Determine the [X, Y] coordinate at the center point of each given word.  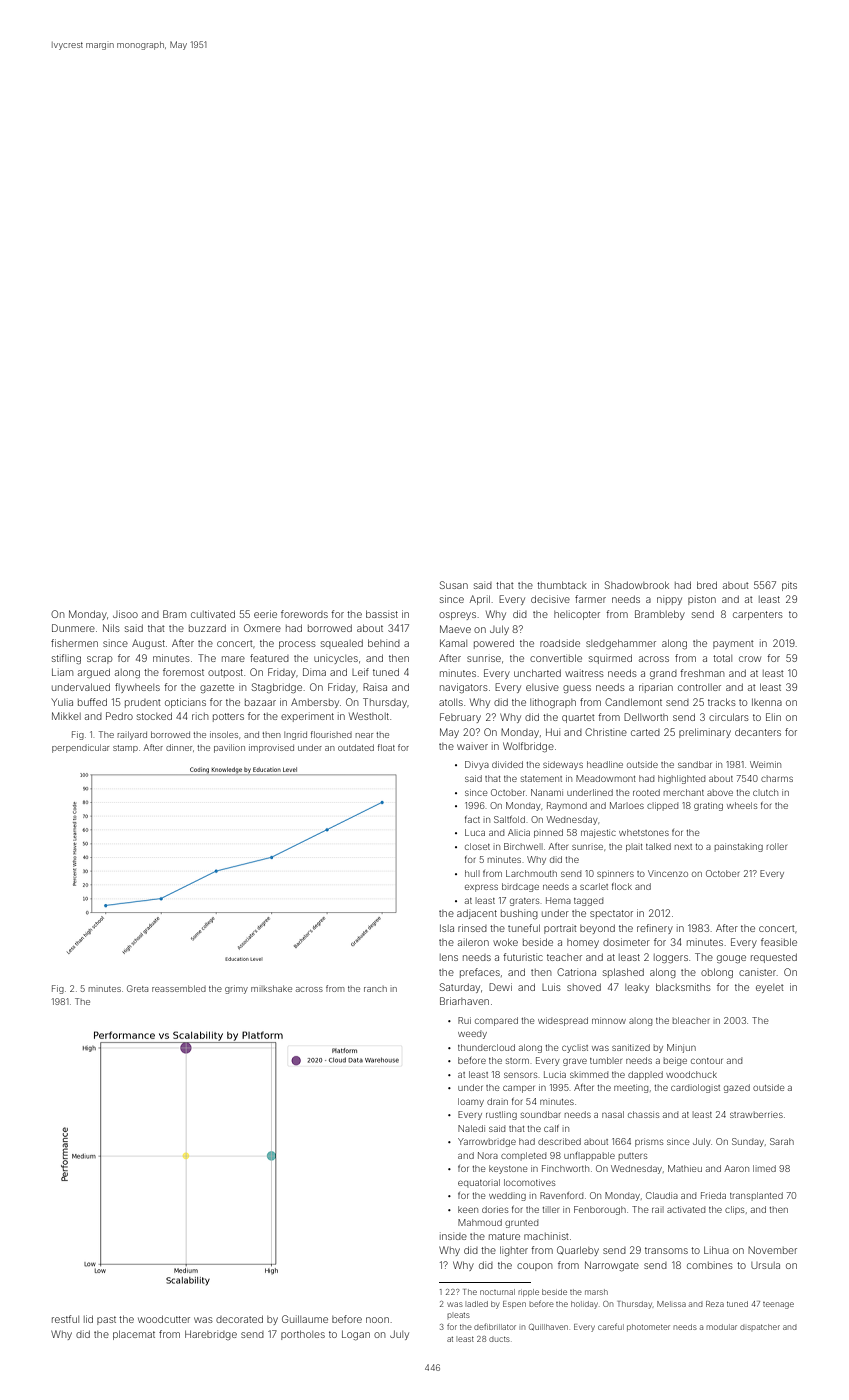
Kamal [453, 643]
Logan [356, 1335]
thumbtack [562, 585]
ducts [499, 1339]
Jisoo [125, 614]
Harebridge [211, 1335]
